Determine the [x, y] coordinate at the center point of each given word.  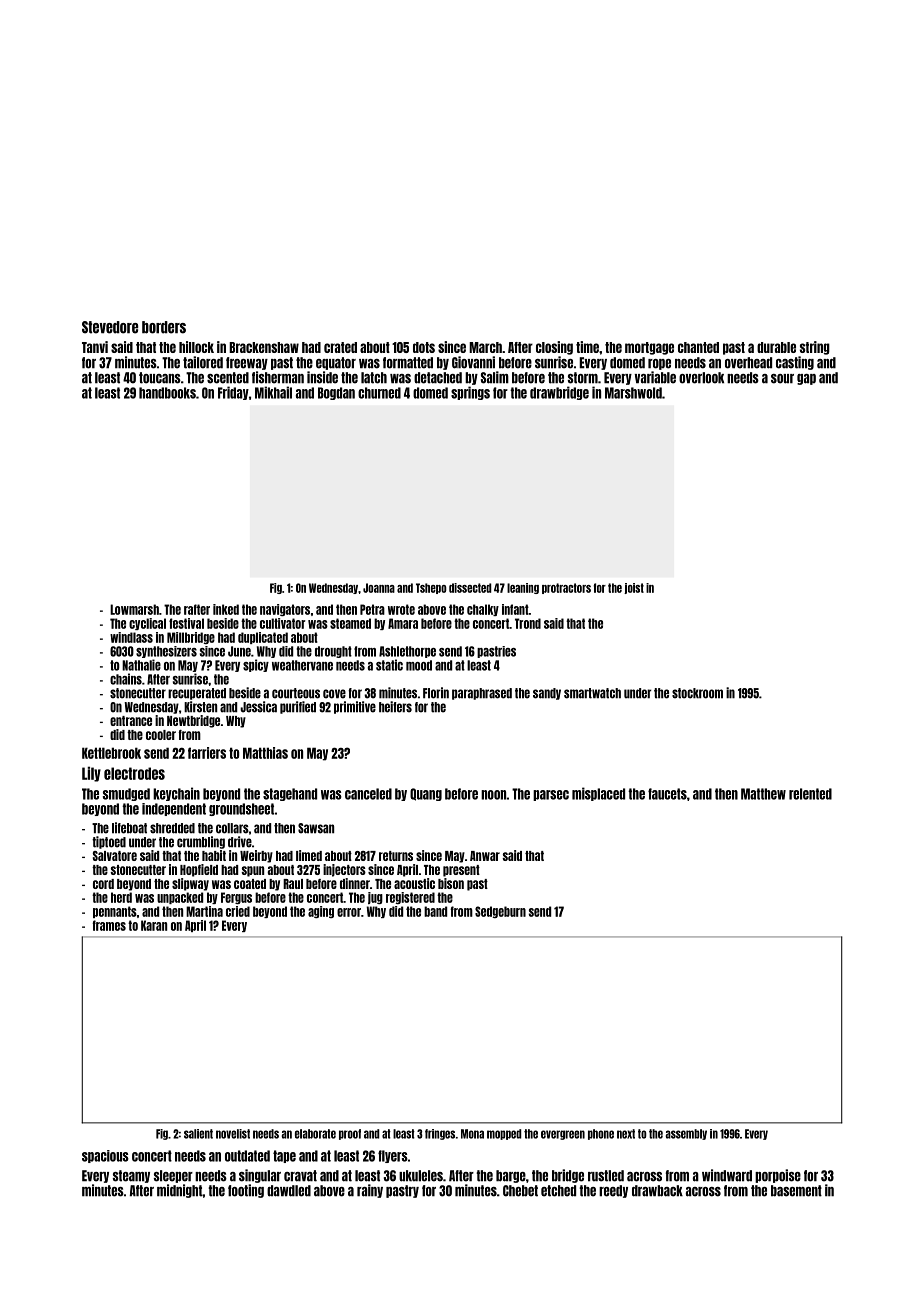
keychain [176, 794]
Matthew [763, 794]
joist [634, 588]
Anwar [485, 856]
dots [424, 347]
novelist [233, 1134]
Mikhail [273, 392]
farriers [207, 753]
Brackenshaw [264, 347]
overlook [701, 378]
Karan [154, 925]
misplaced [598, 794]
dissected [470, 588]
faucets [667, 794]
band [435, 911]
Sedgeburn [500, 912]
